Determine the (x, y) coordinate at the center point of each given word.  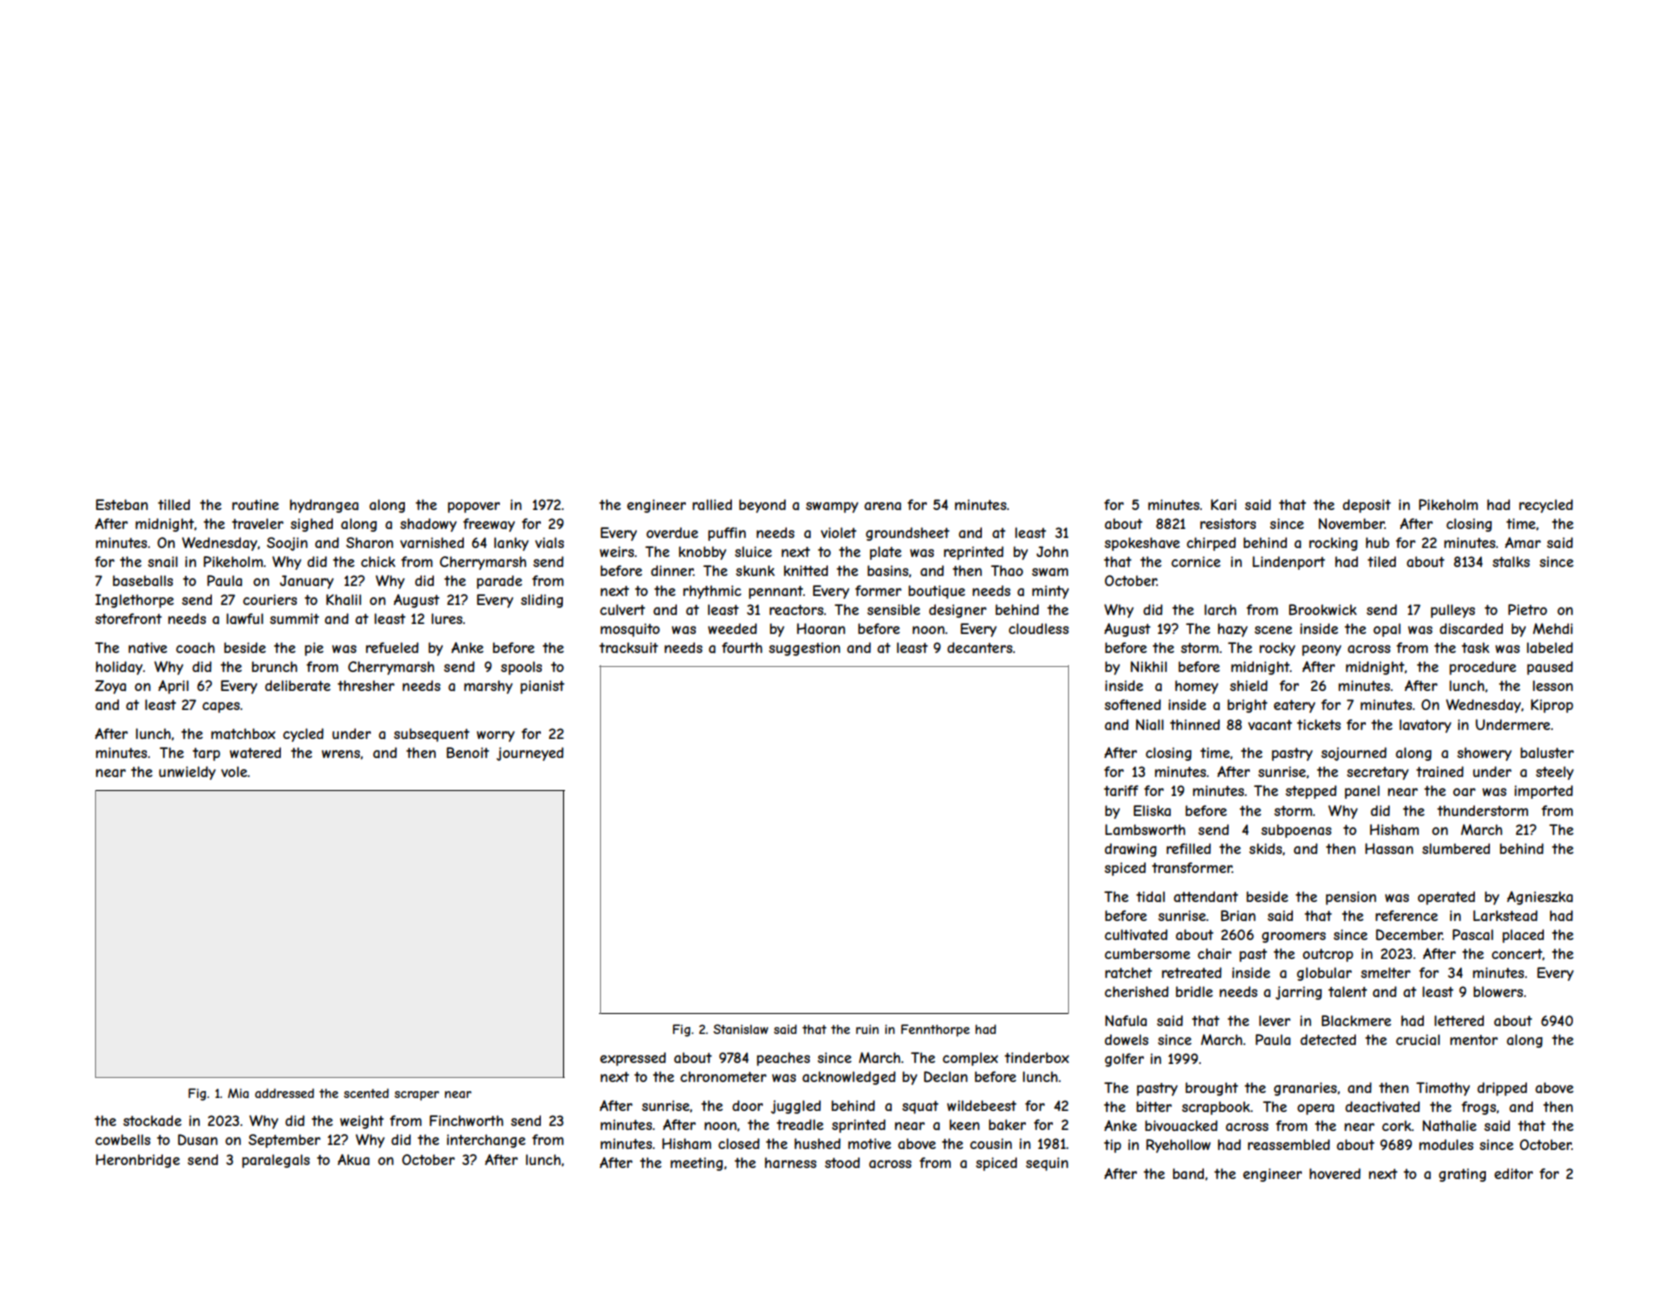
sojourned (1354, 754)
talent (1347, 991)
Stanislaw (740, 1029)
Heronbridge (138, 1161)
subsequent (431, 735)
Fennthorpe (935, 1030)
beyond (762, 506)
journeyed (530, 754)
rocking (1333, 544)
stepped (1311, 792)
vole (234, 771)
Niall (1150, 724)
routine (255, 504)
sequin (1047, 1164)
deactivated (1382, 1106)
